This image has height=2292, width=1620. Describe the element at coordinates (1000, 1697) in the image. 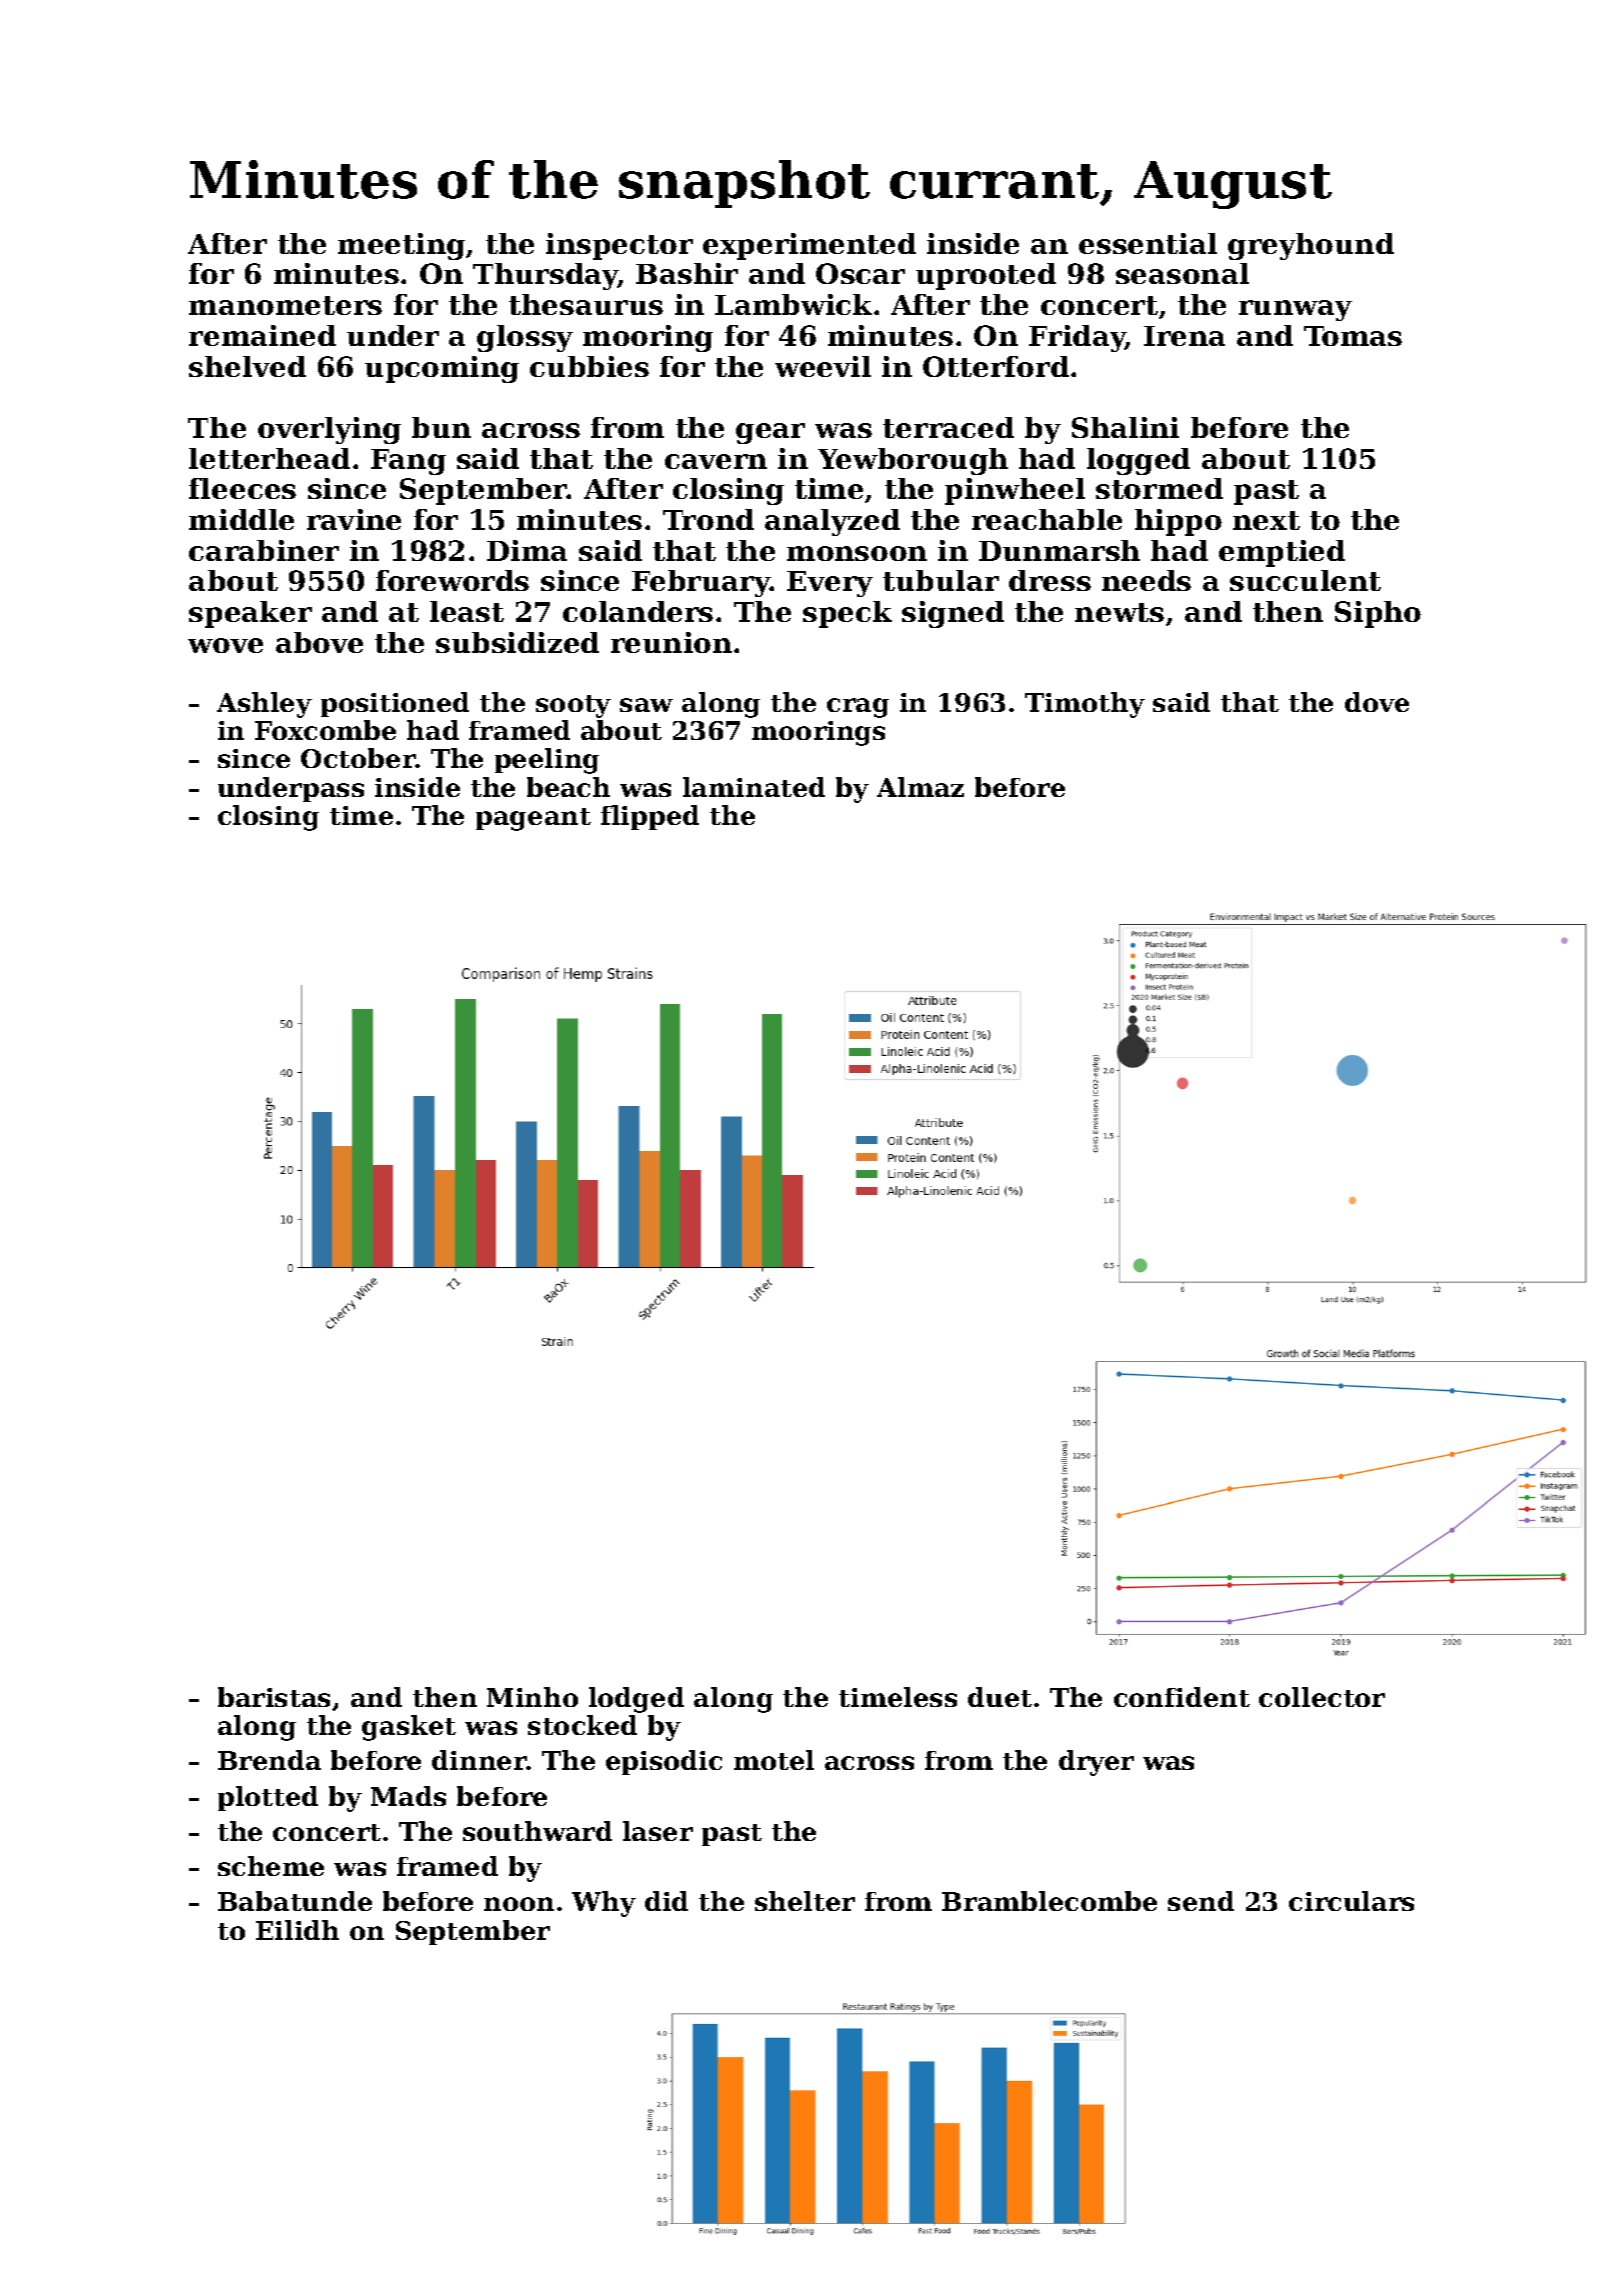

I see `duet` at that location.
